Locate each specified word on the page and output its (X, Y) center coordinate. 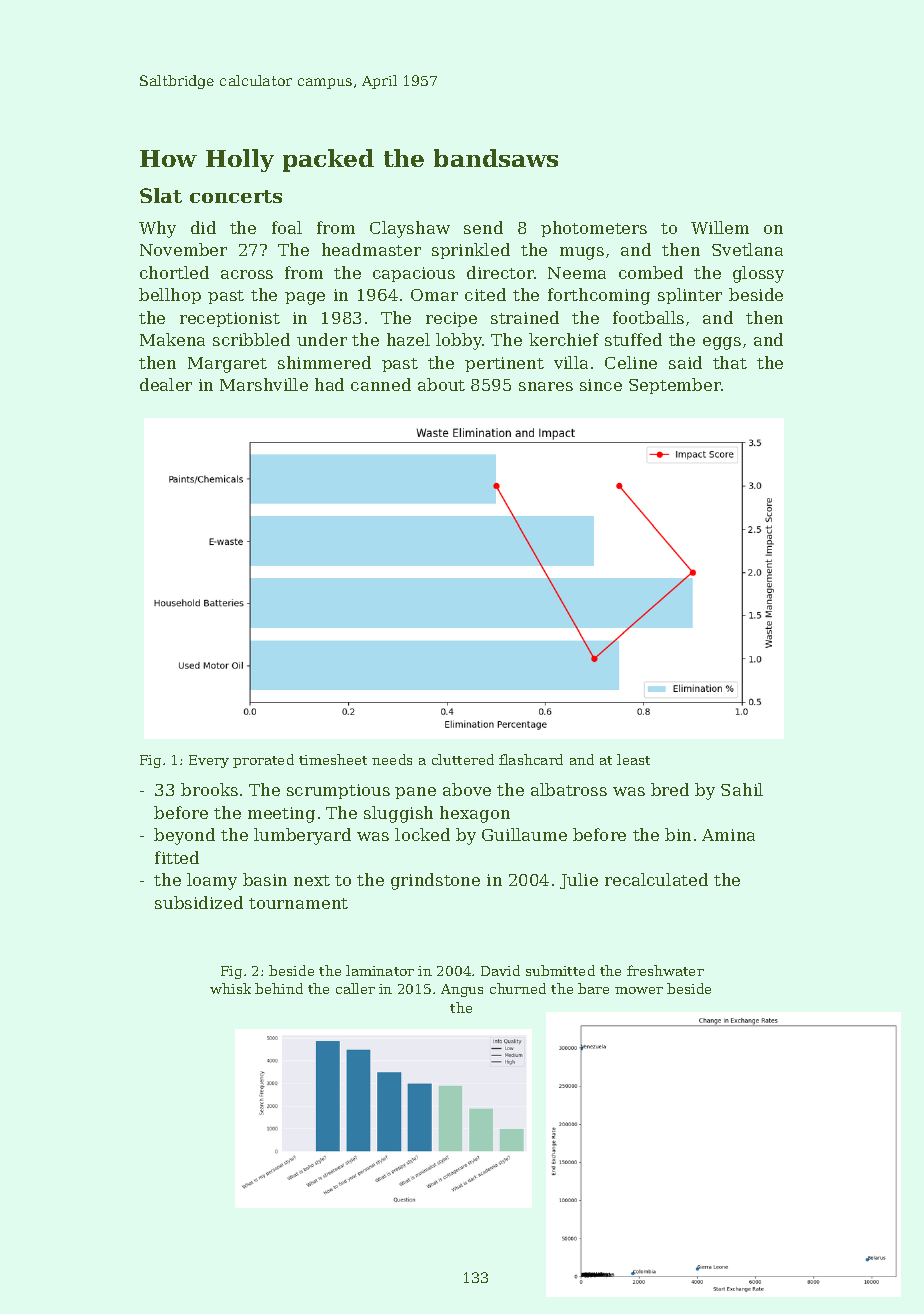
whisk (230, 988)
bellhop (170, 296)
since (601, 385)
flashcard (531, 759)
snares (546, 386)
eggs (722, 343)
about (441, 384)
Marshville (264, 384)
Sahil (742, 789)
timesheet (333, 759)
